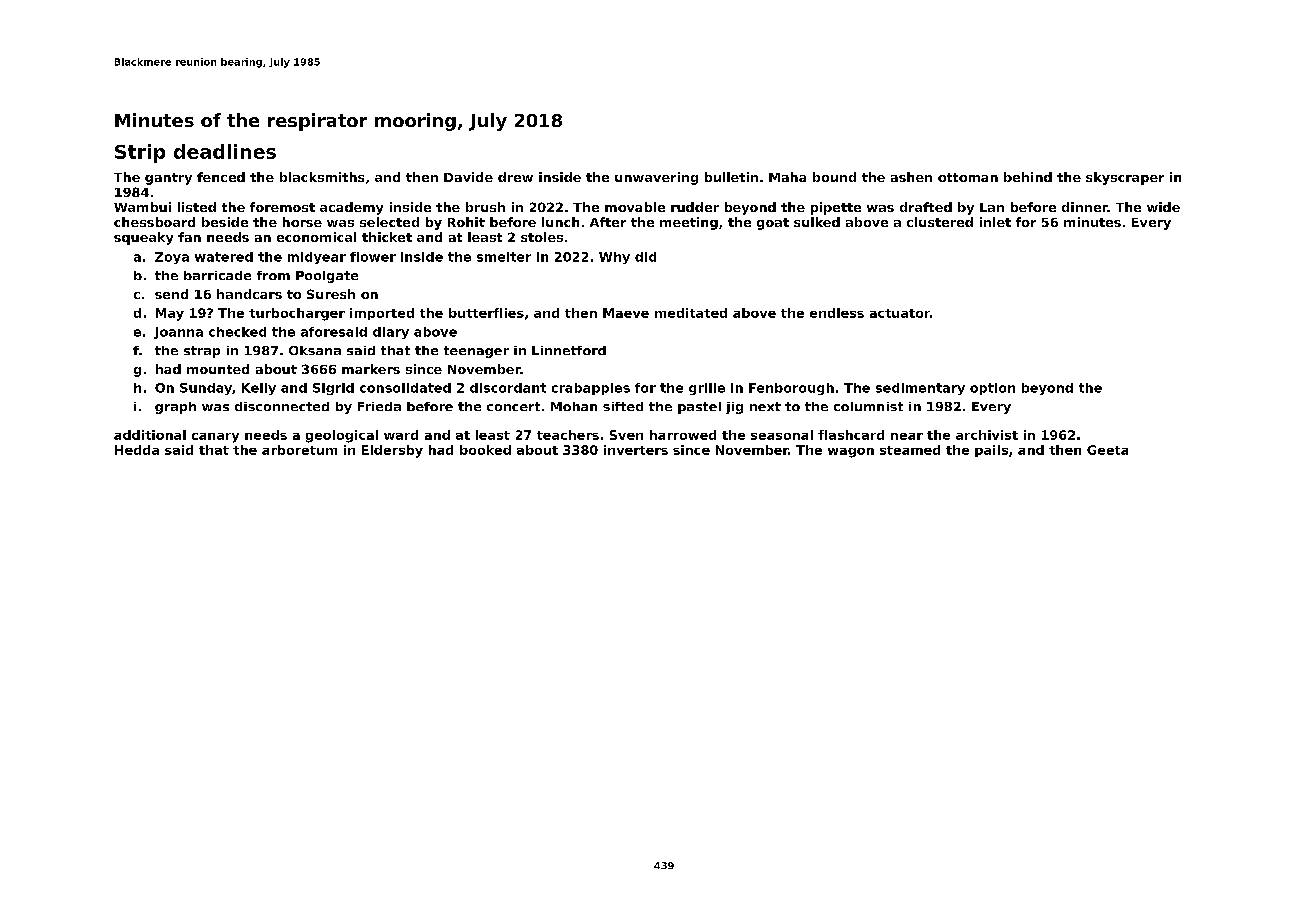 This screenshot has width=1308, height=924. I want to click on barricade, so click(217, 275).
